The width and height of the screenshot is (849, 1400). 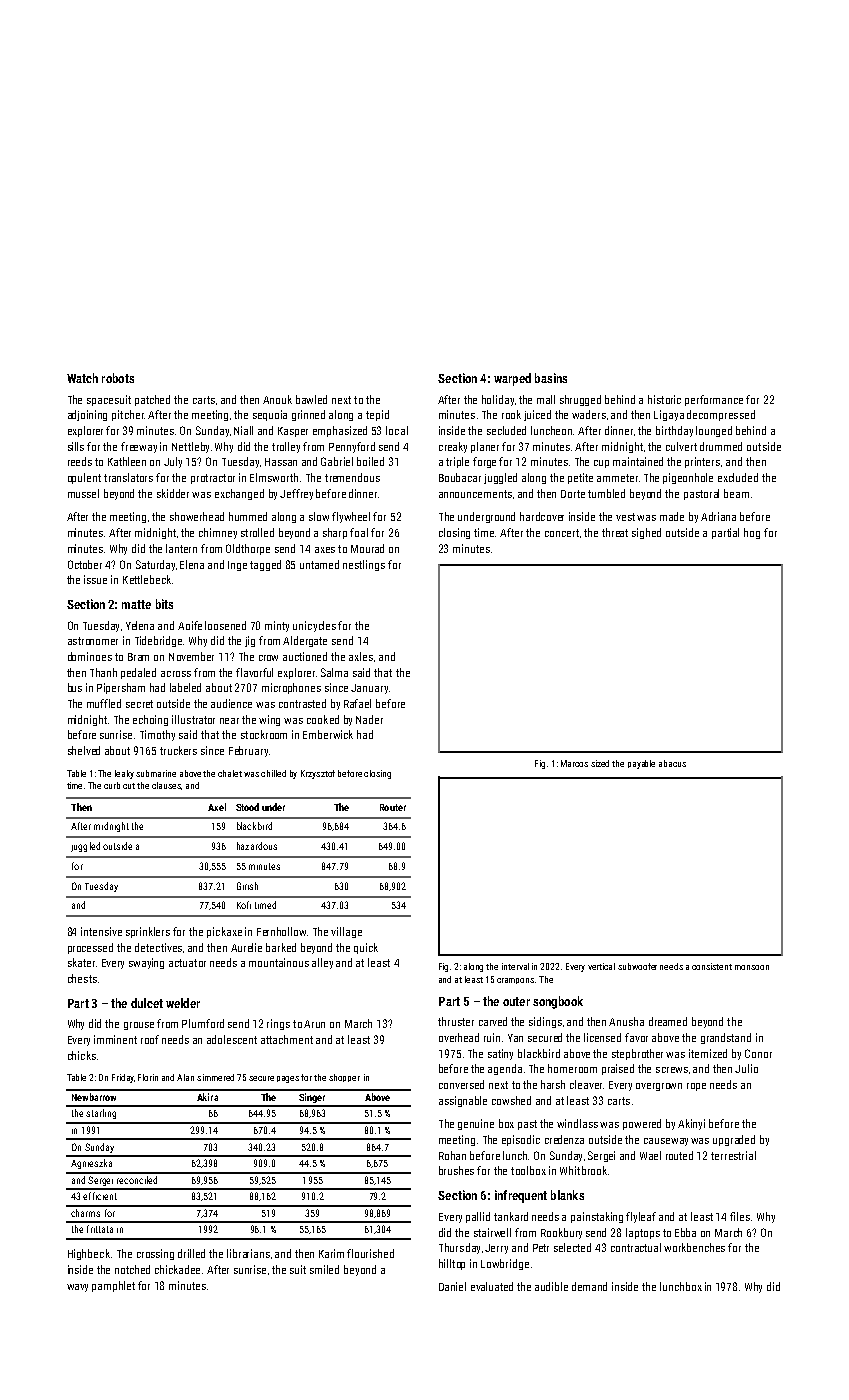 I want to click on trolley, so click(x=286, y=447).
